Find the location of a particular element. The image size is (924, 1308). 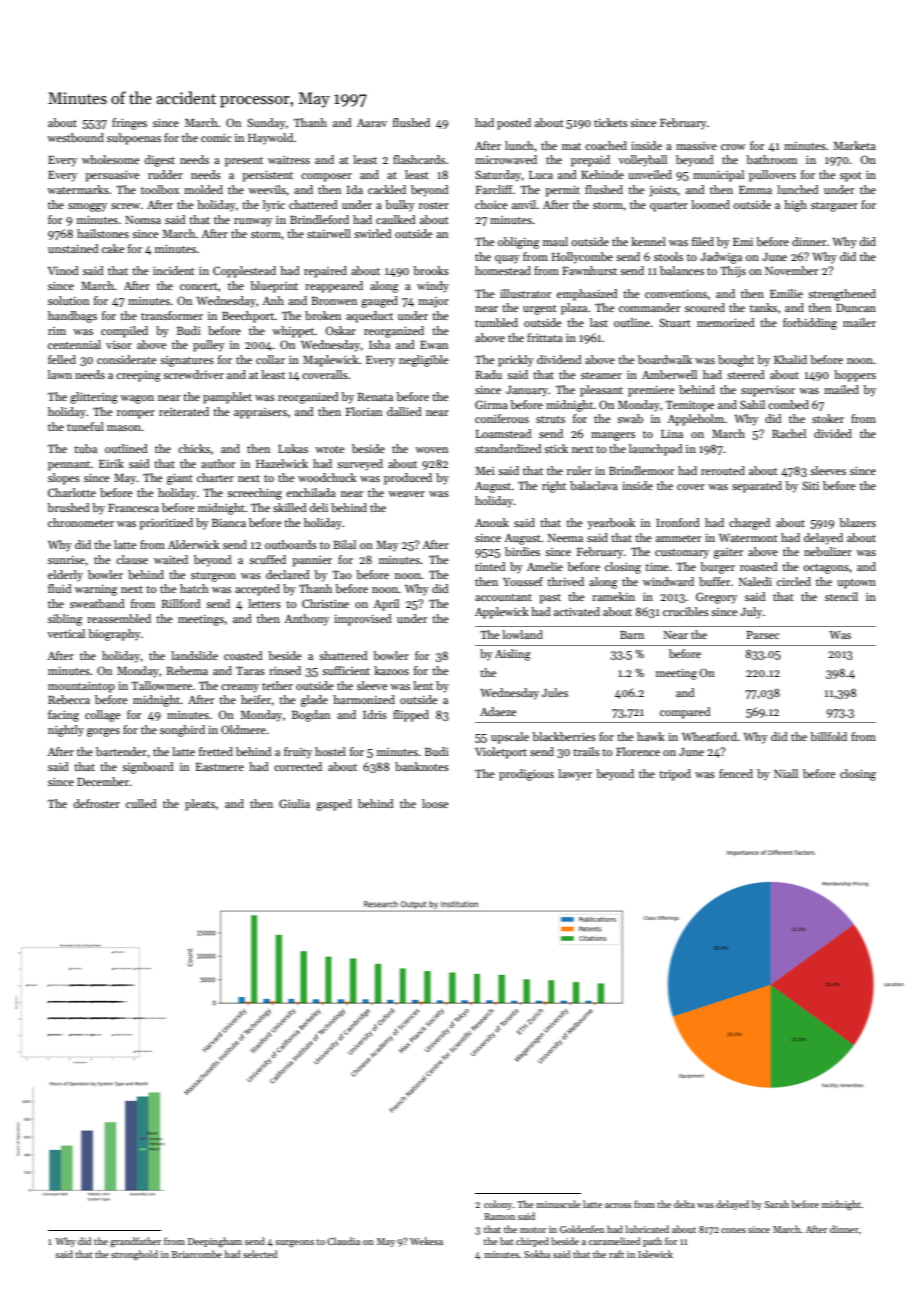

tickets is located at coordinates (611, 122).
